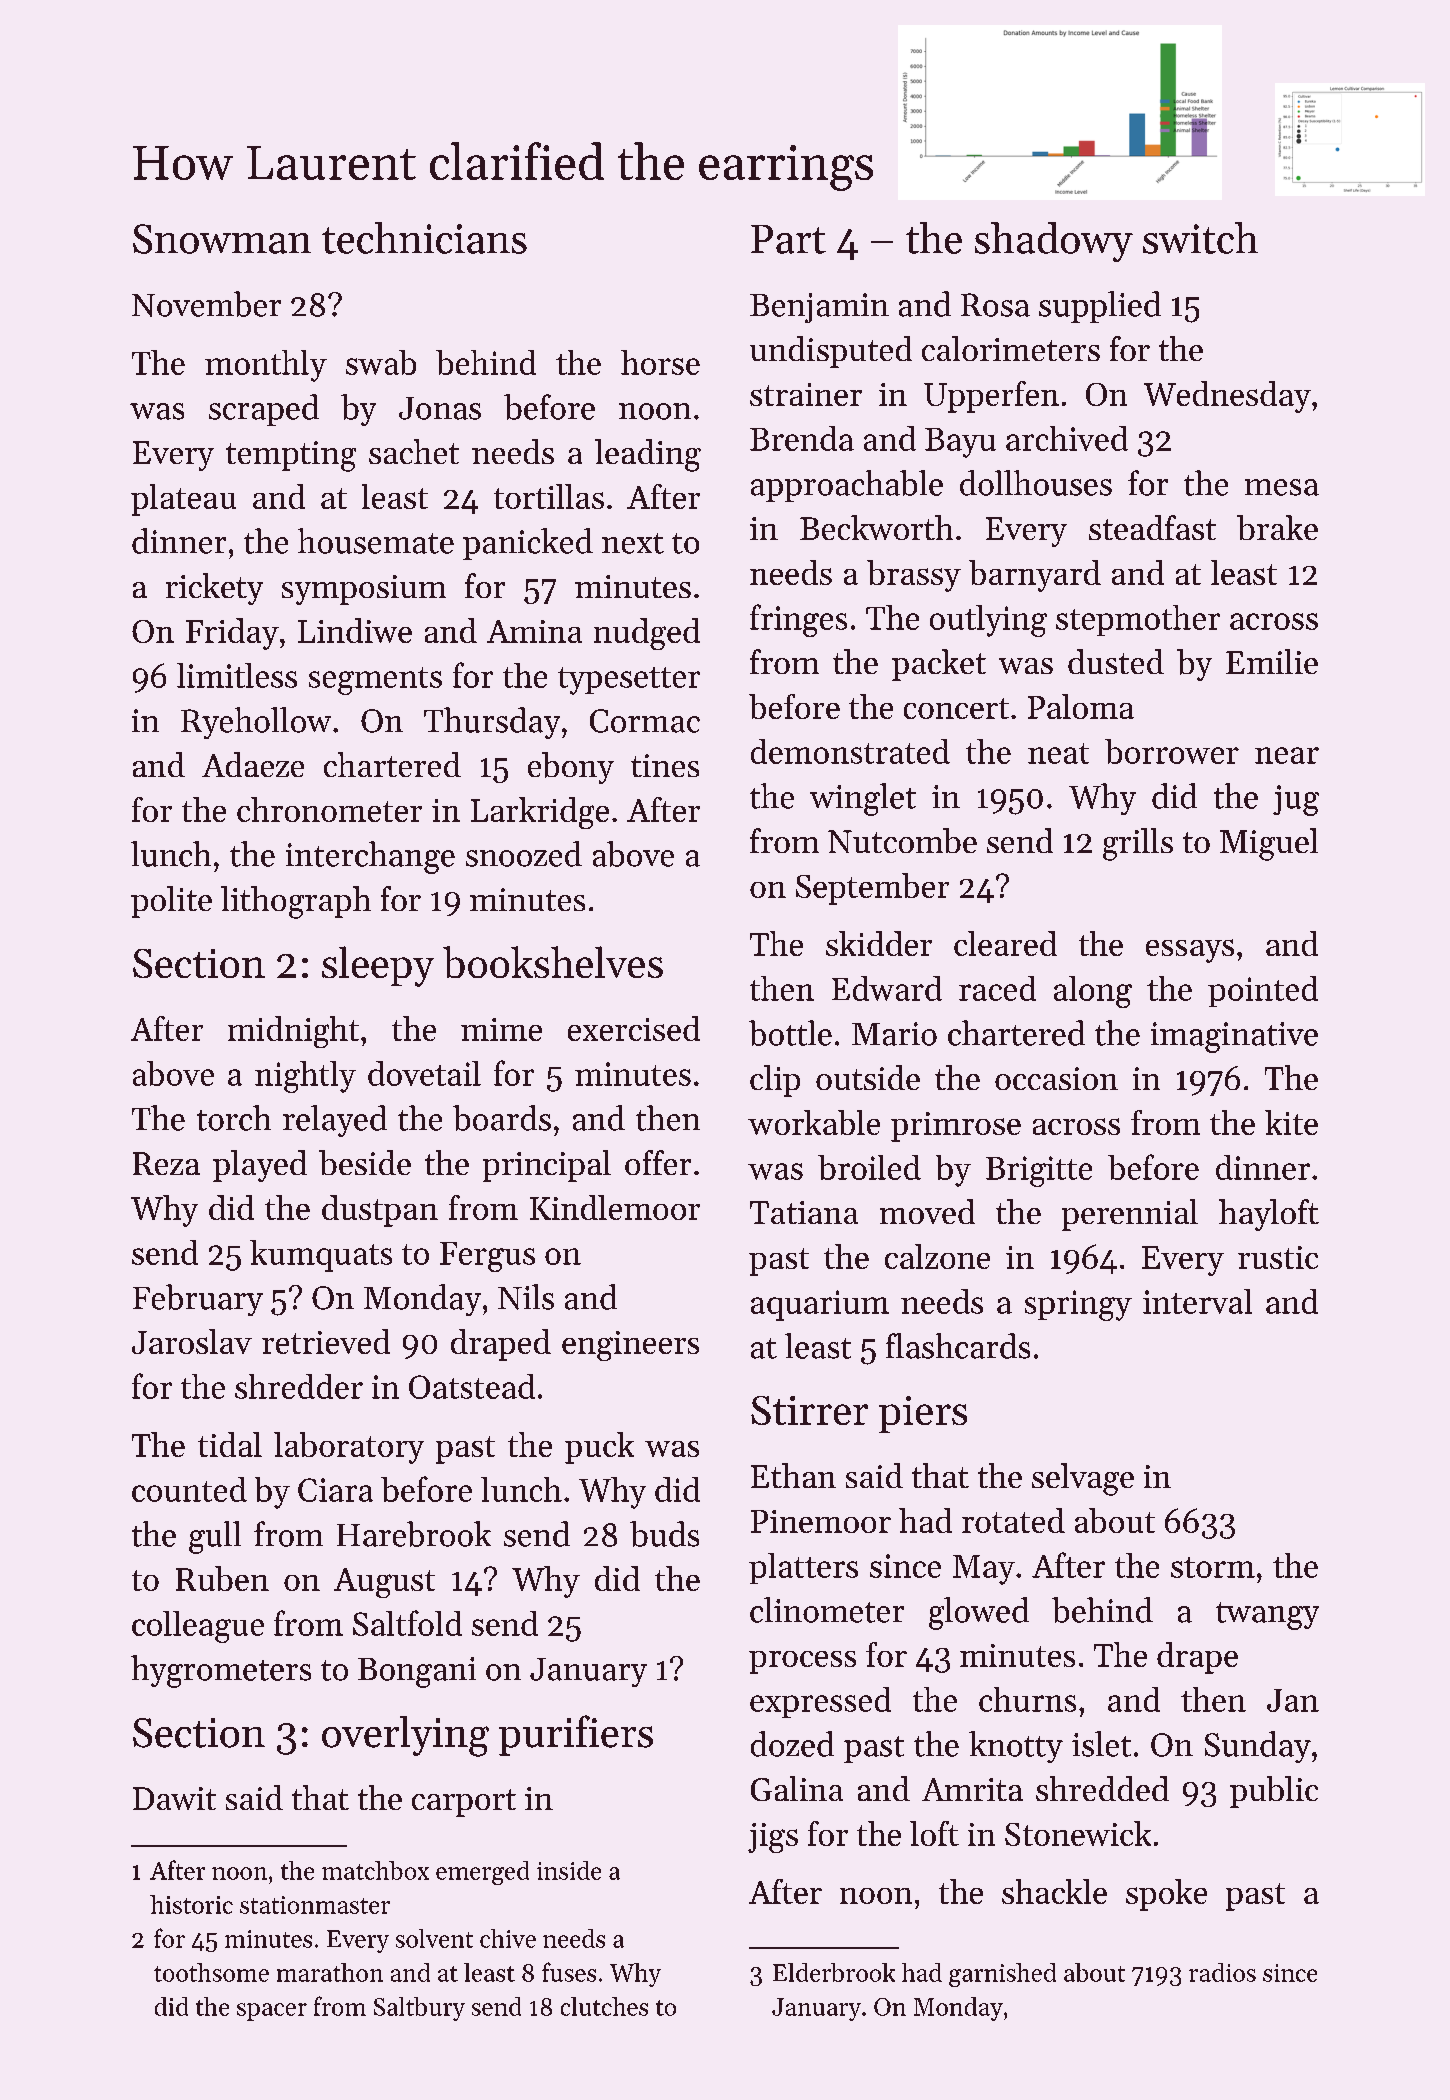 The image size is (1450, 2100). Describe the element at coordinates (174, 1798) in the page. I see `Dawit` at that location.
